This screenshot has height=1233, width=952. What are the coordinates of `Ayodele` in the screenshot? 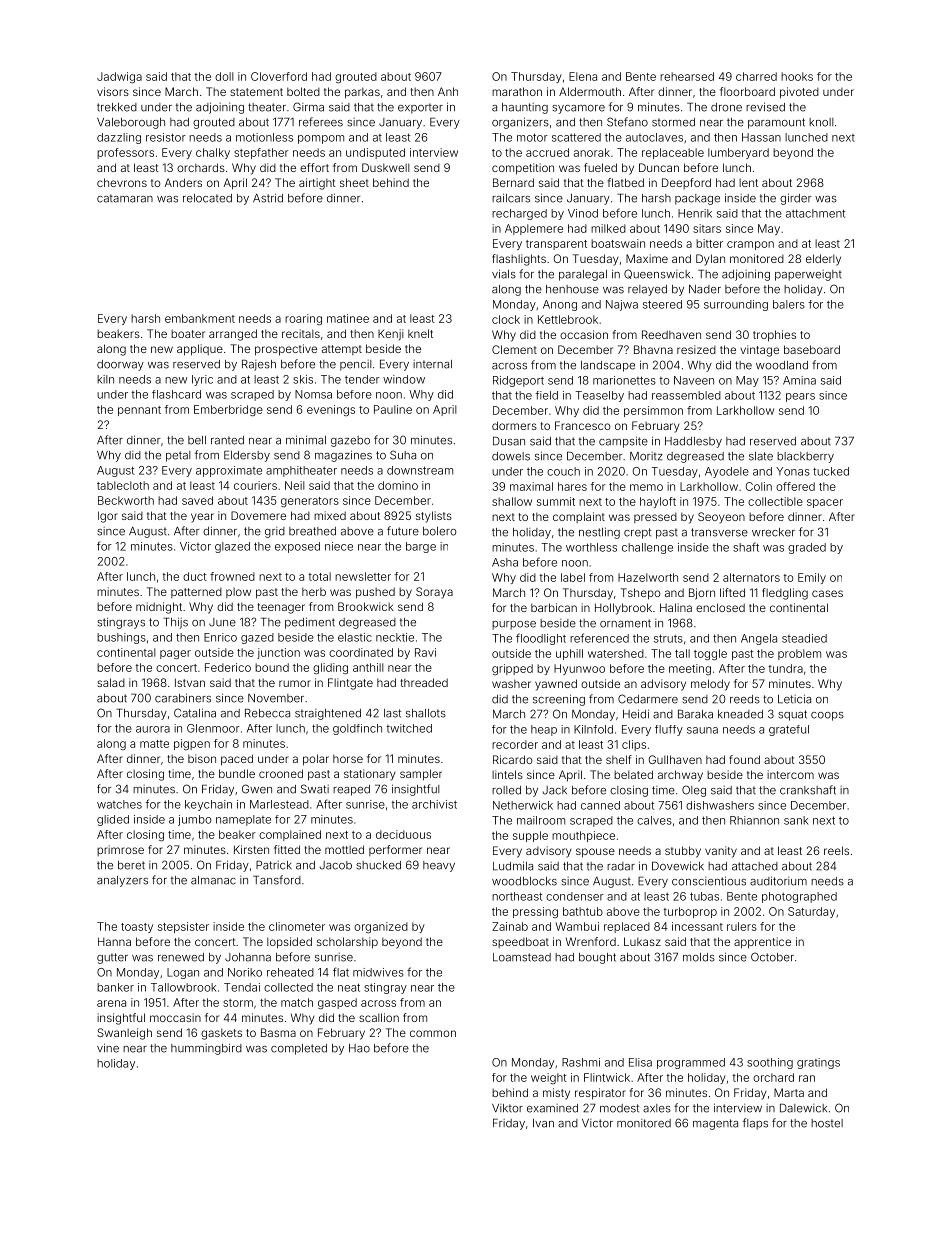 It's located at (727, 472).
